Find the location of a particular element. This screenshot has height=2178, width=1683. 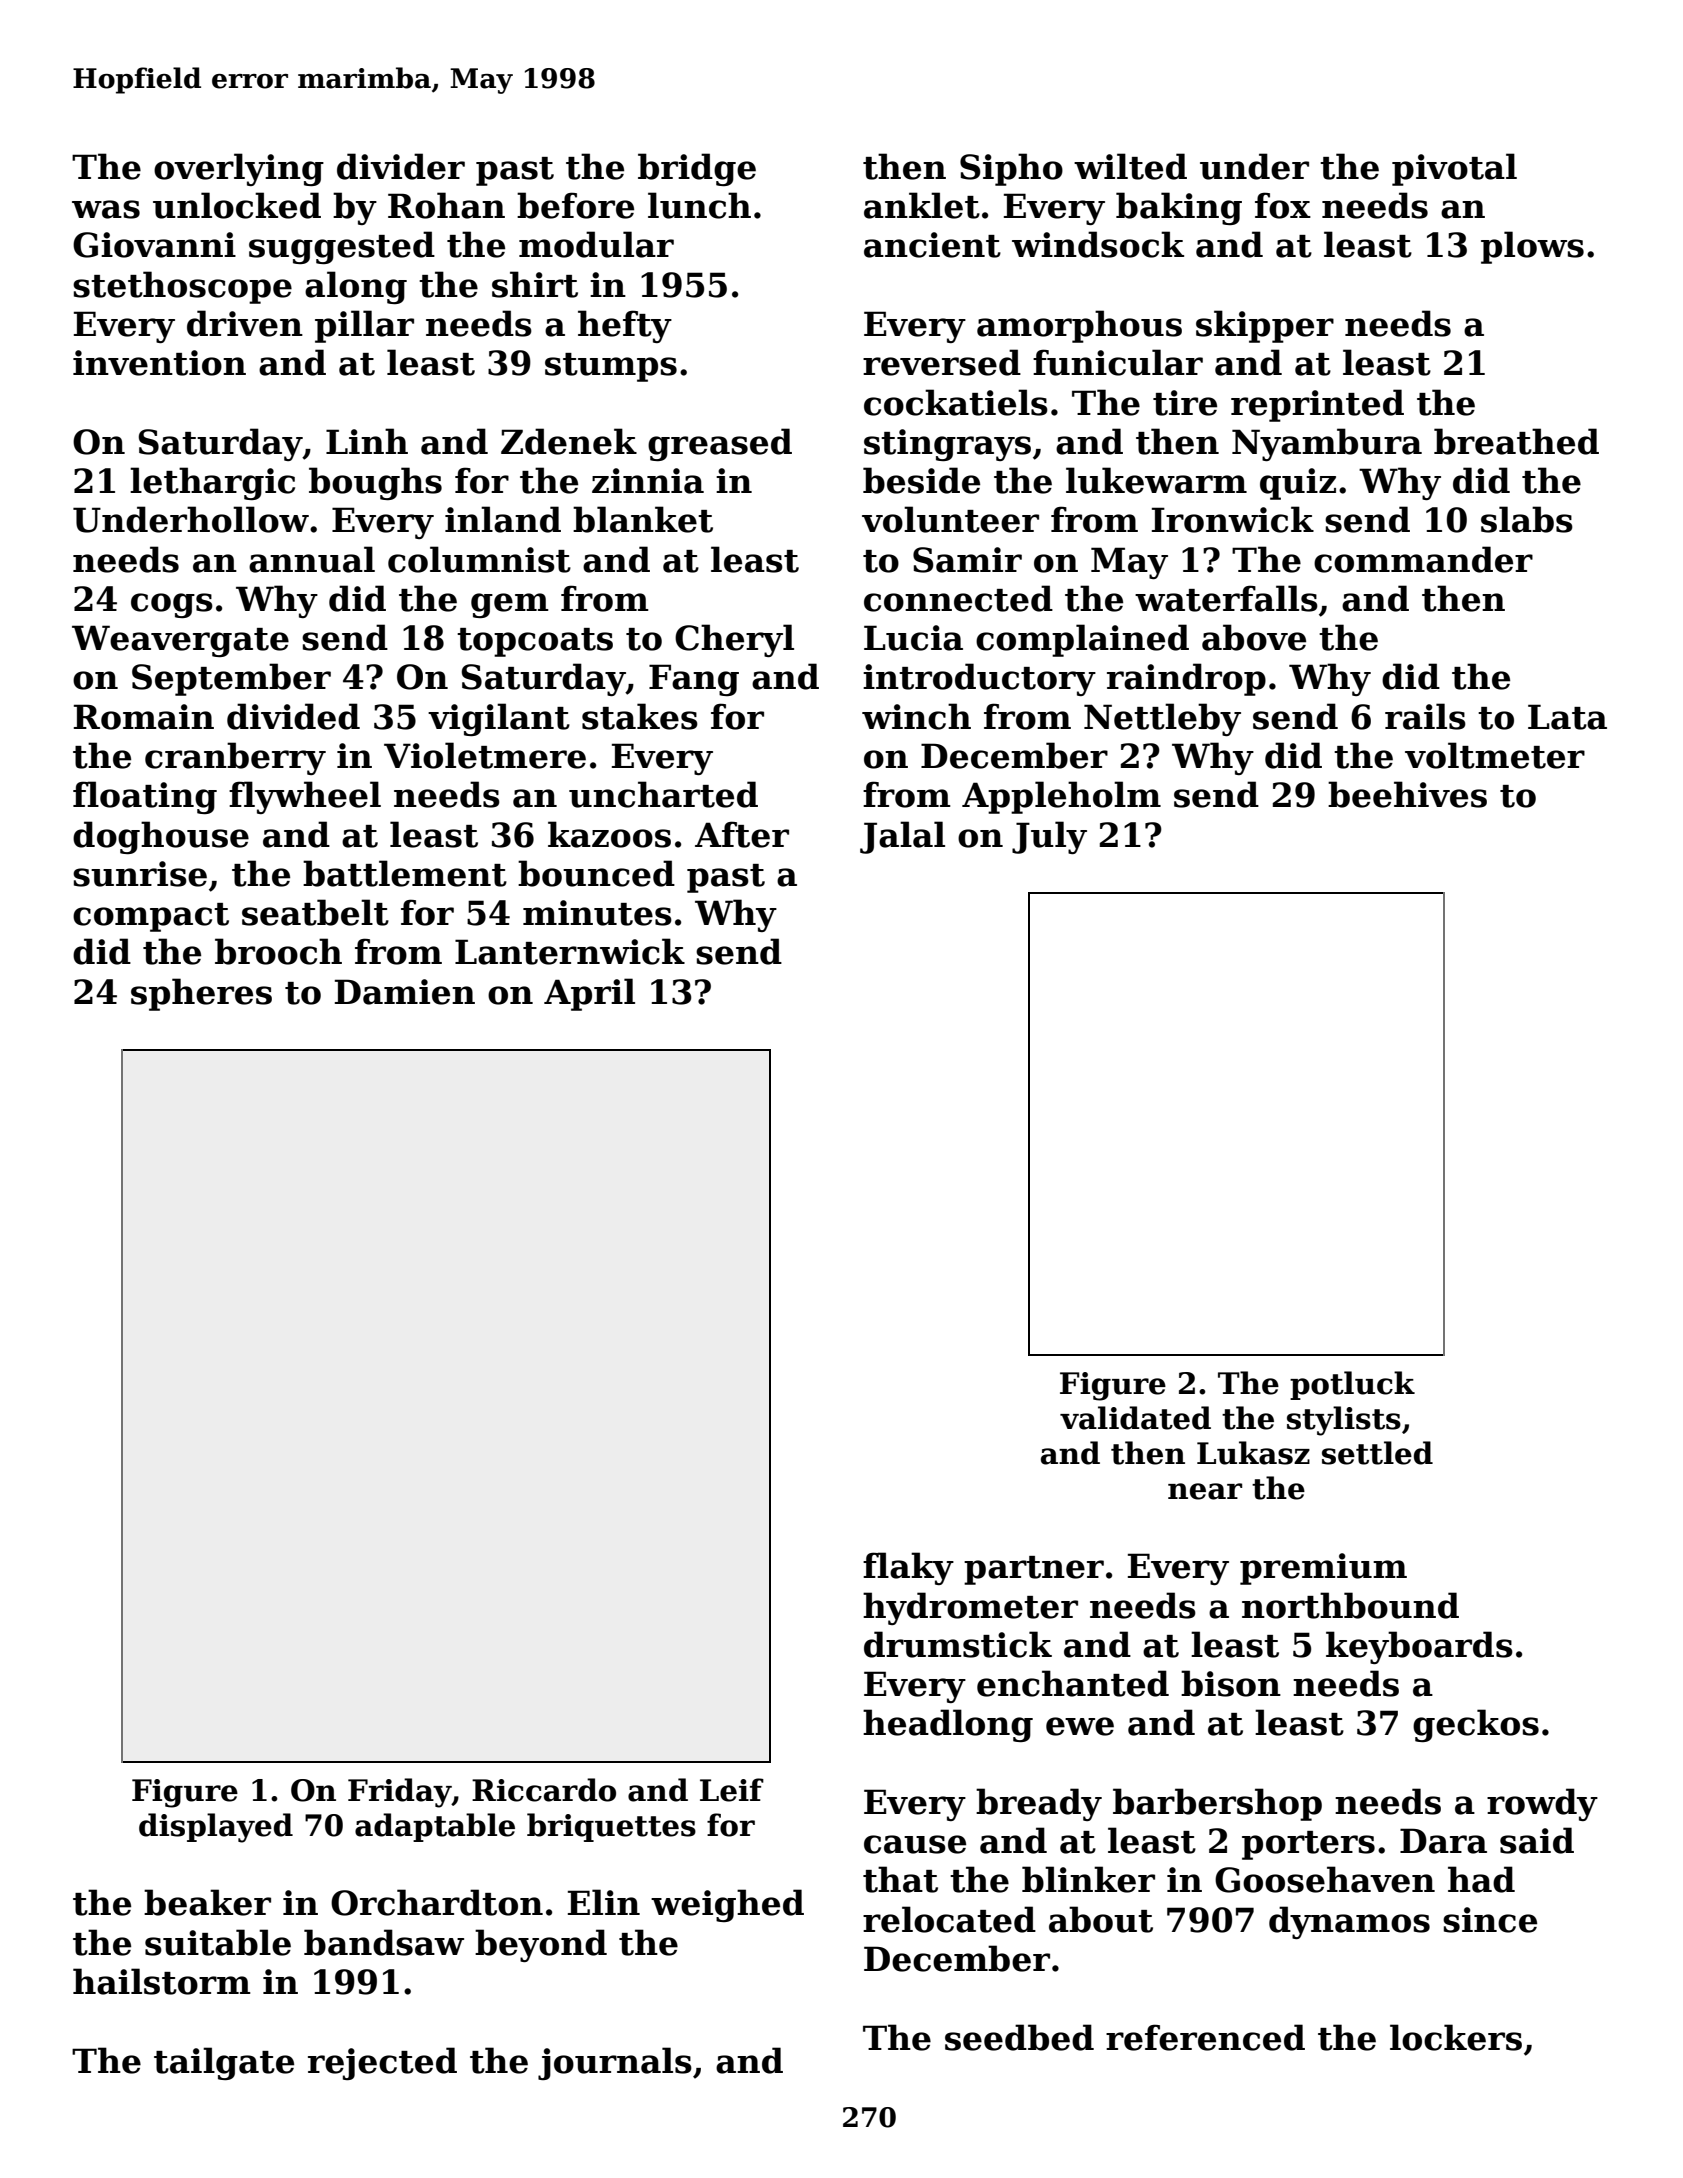

Fang is located at coordinates (694, 680).
